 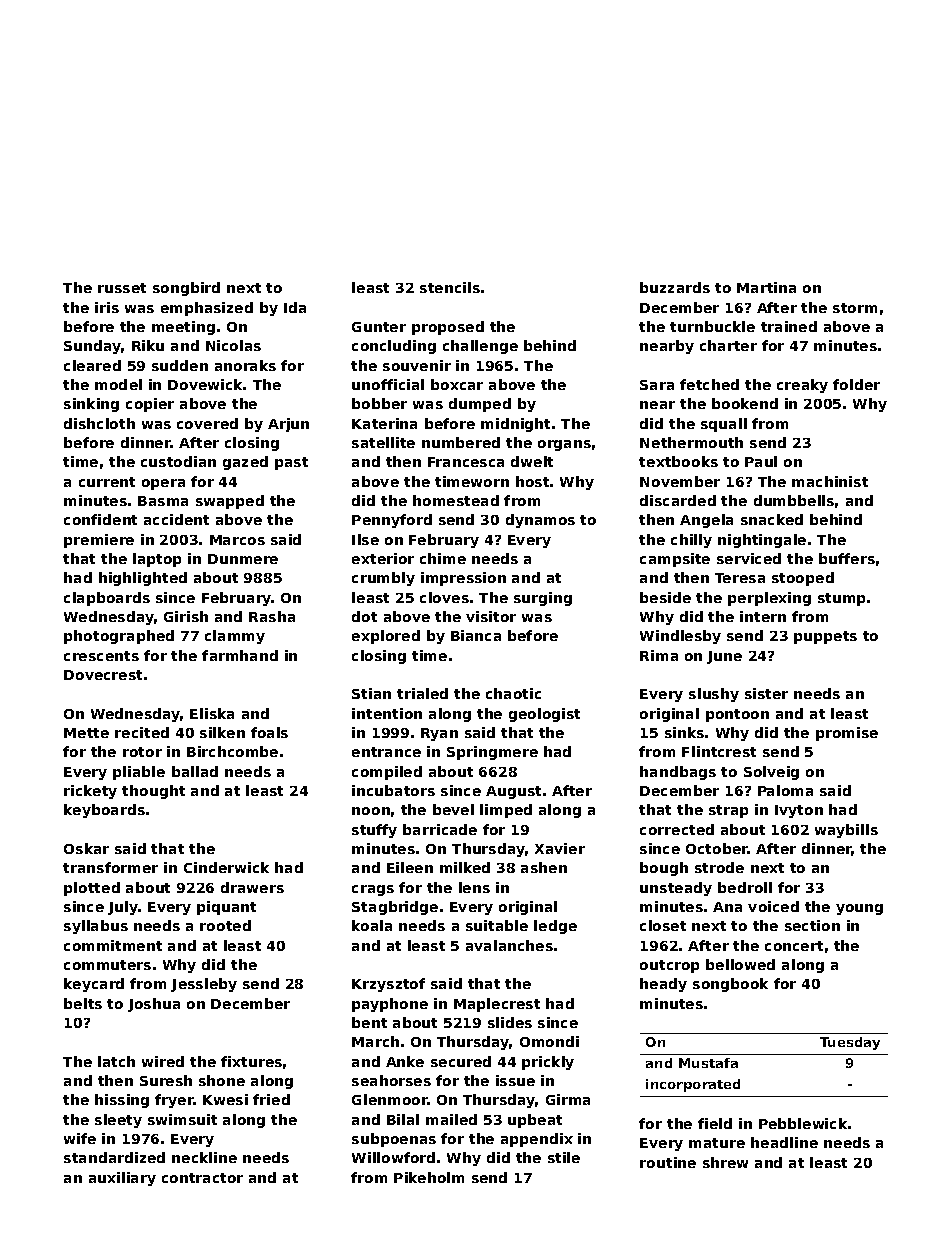 What do you see at coordinates (186, 289) in the screenshot?
I see `songbird` at bounding box center [186, 289].
